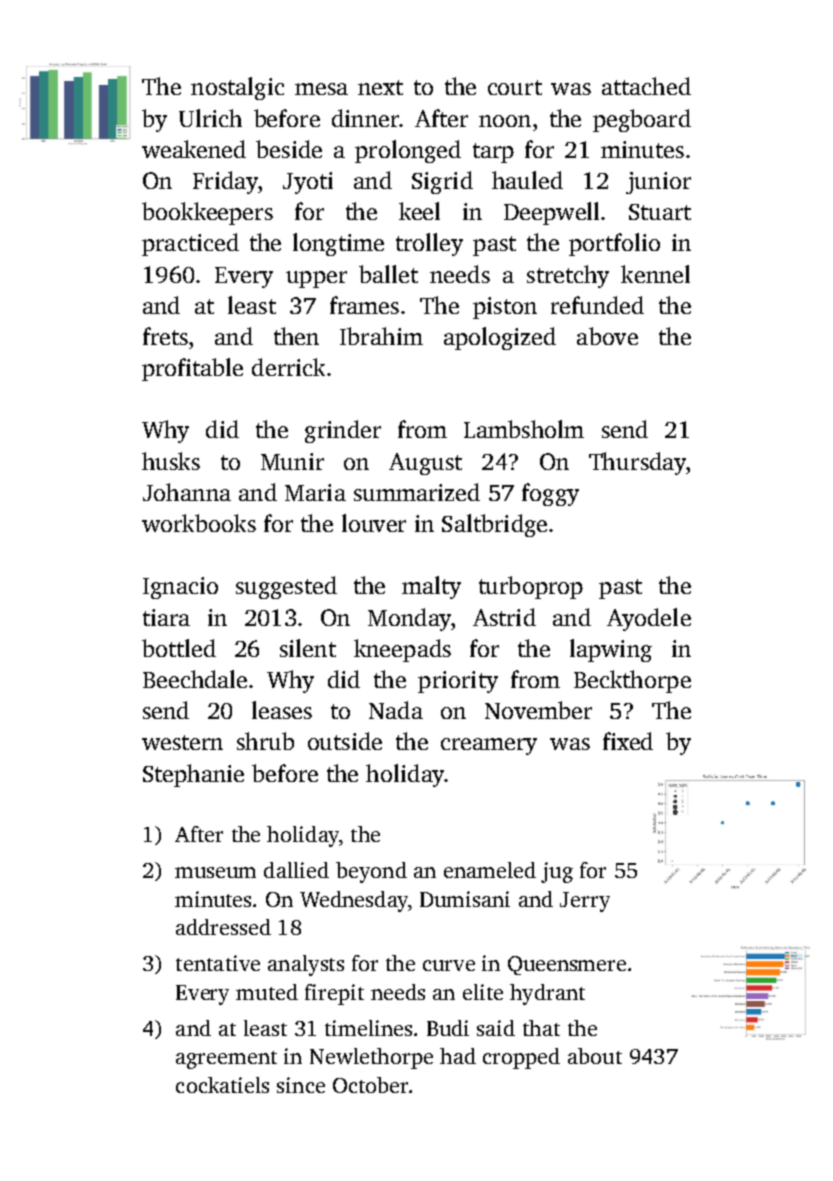  I want to click on nostalgic, so click(237, 88).
